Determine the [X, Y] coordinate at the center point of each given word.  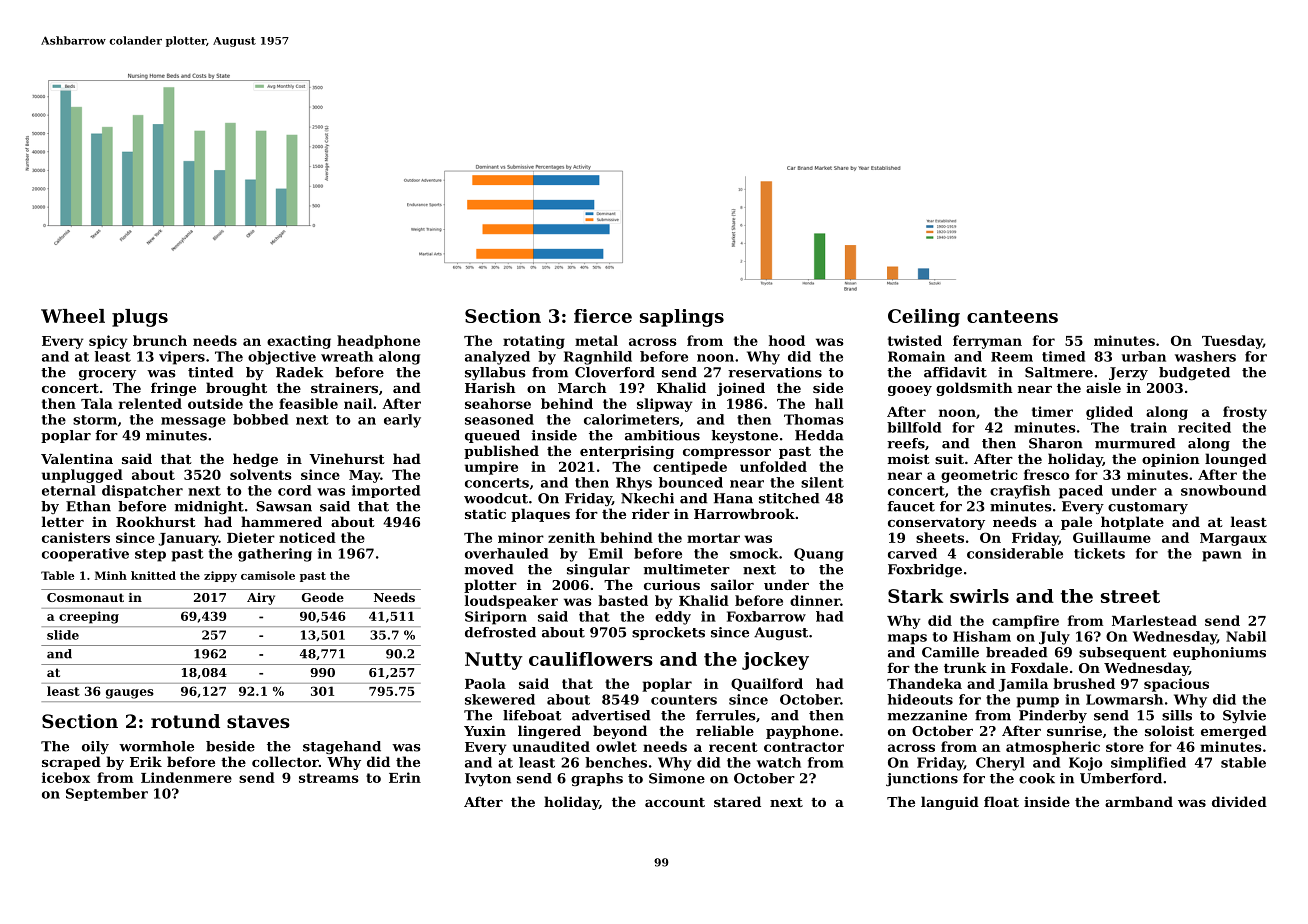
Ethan [88, 506]
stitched [789, 498]
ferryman [987, 342]
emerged [1234, 732]
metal [596, 340]
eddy [673, 618]
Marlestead [1154, 620]
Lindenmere [186, 777]
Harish [490, 387]
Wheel [73, 316]
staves [258, 722]
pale [1076, 523]
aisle [1103, 387]
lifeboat [532, 715]
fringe [173, 389]
